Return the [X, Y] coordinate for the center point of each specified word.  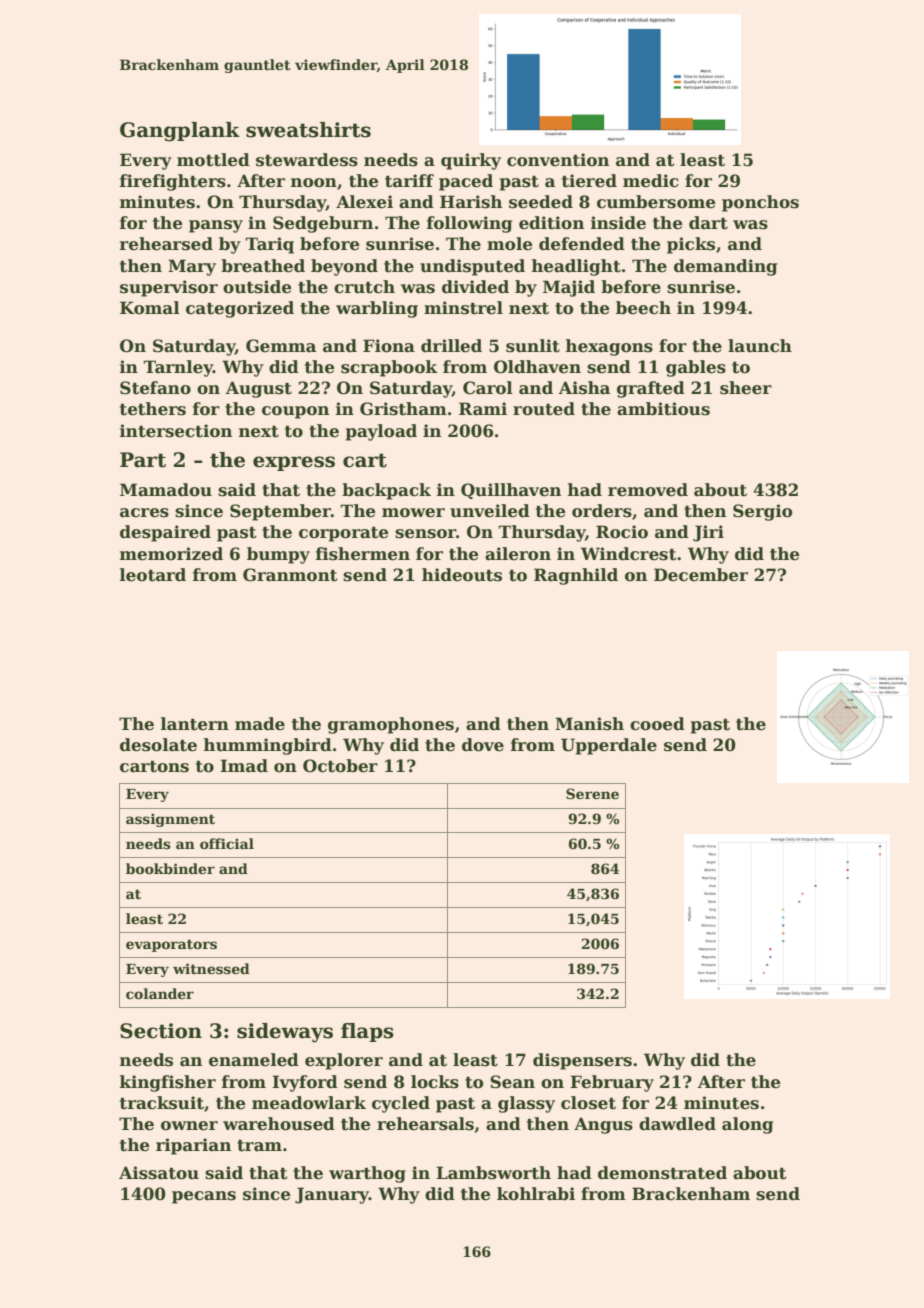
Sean [512, 1082]
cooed [657, 724]
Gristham [403, 409]
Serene [592, 793]
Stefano [155, 388]
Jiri [708, 533]
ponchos [760, 203]
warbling [377, 309]
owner [189, 1126]
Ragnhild [576, 576]
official [227, 843]
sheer [746, 388]
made [260, 724]
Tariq [269, 245]
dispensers [582, 1061]
